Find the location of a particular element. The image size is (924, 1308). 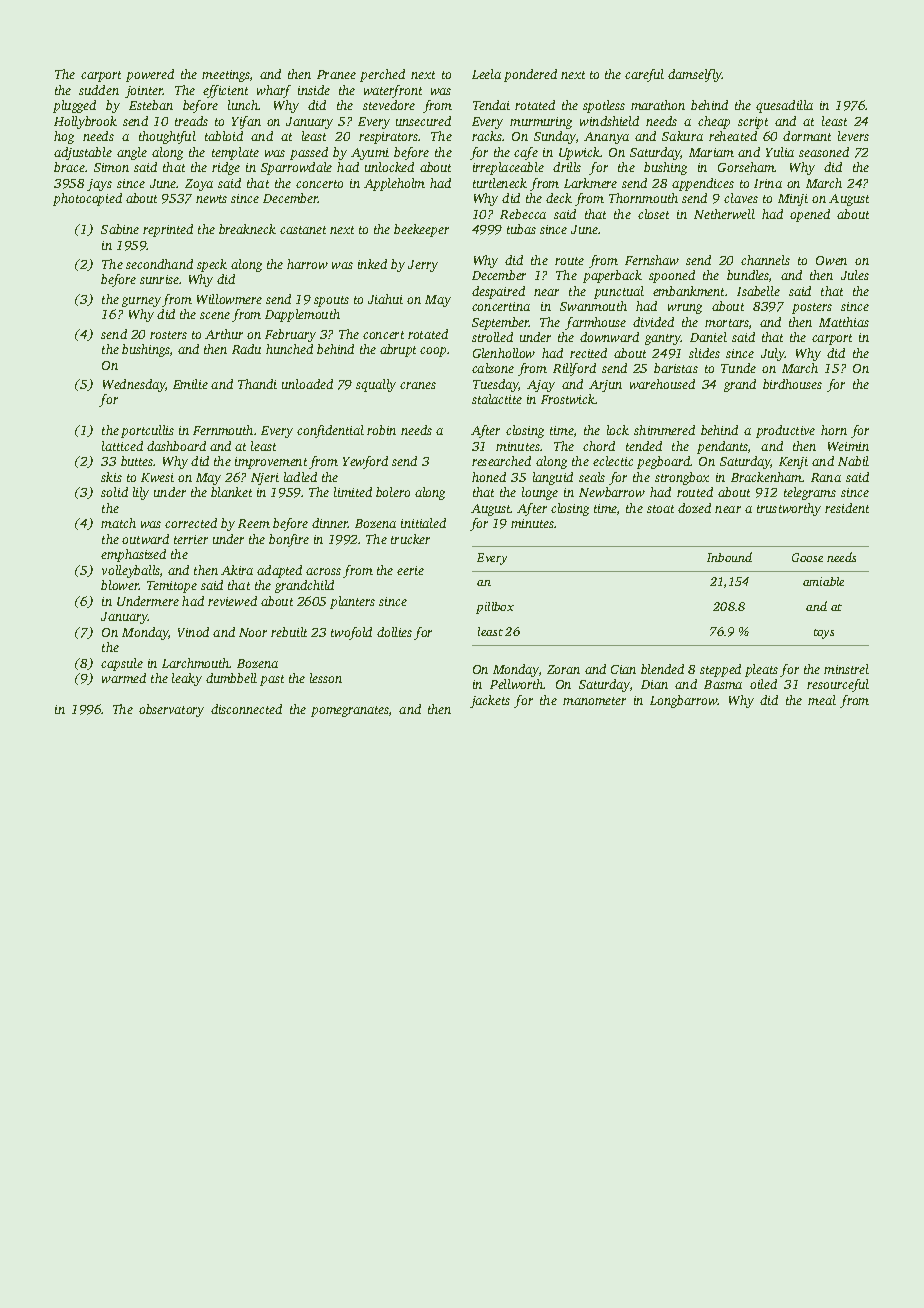

blanket is located at coordinates (231, 492).
